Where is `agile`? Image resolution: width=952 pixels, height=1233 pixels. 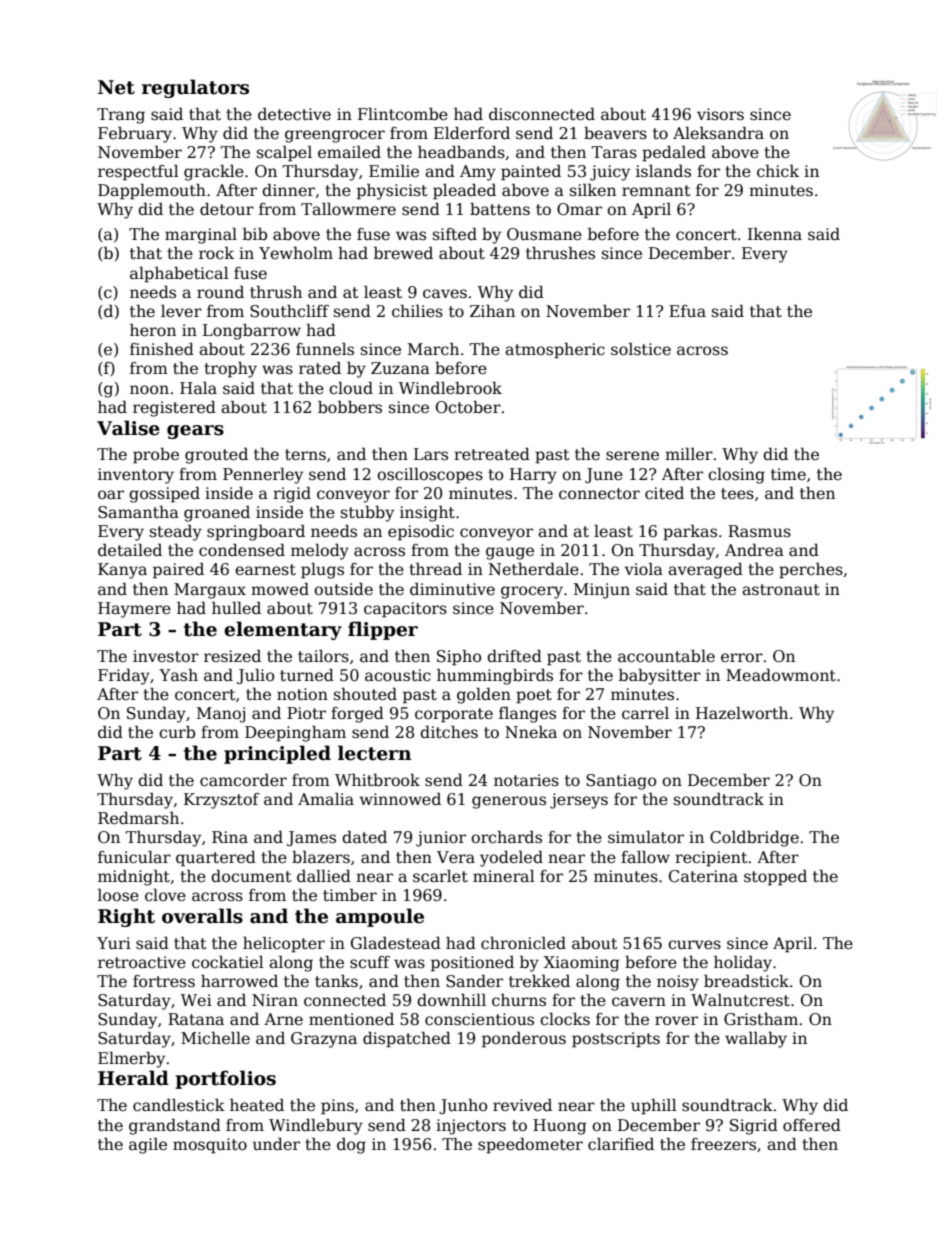
agile is located at coordinates (148, 1146).
